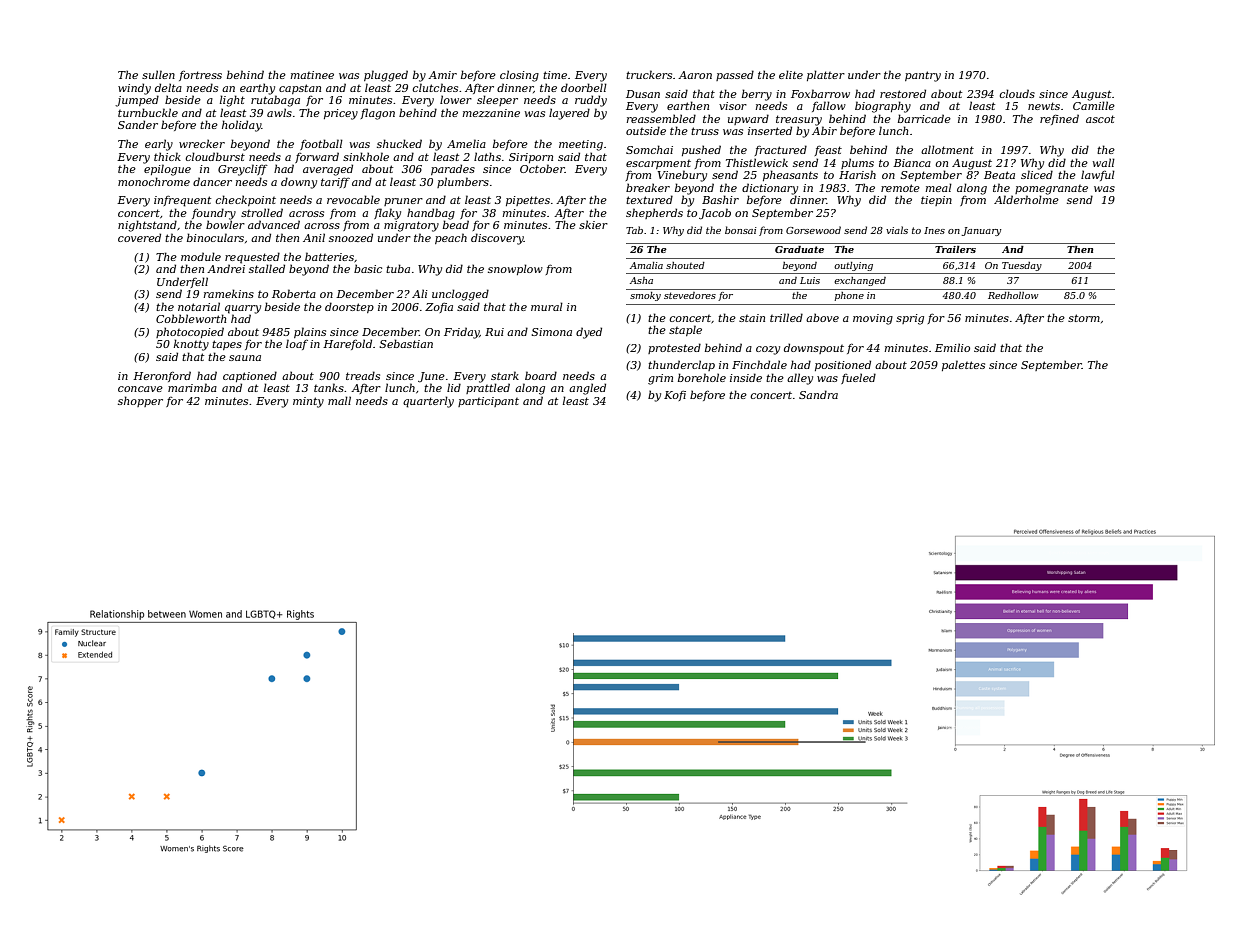 This screenshot has height=952, width=1233. What do you see at coordinates (148, 112) in the screenshot?
I see `turnbuckle` at bounding box center [148, 112].
